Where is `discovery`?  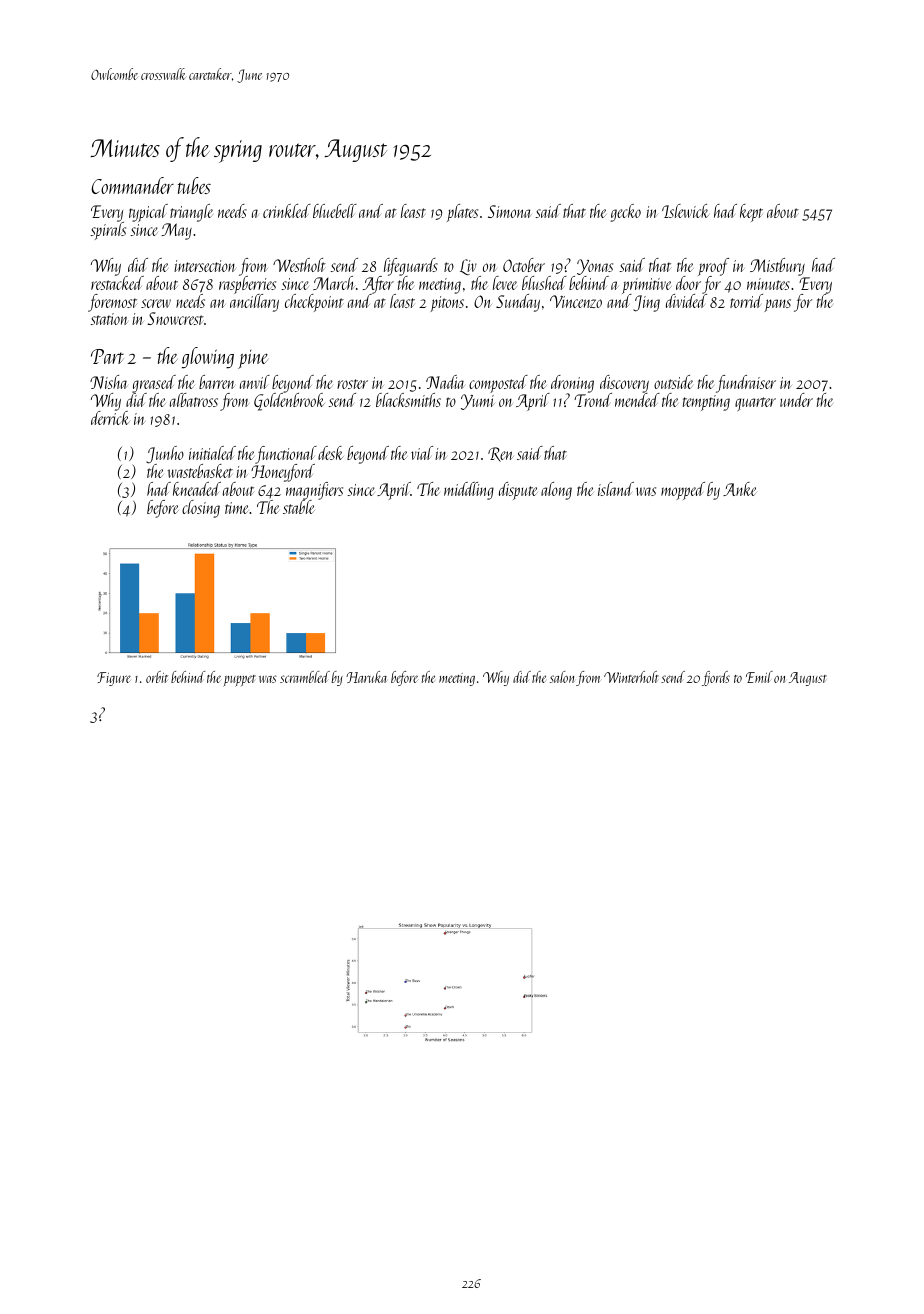 discovery is located at coordinates (624, 384).
